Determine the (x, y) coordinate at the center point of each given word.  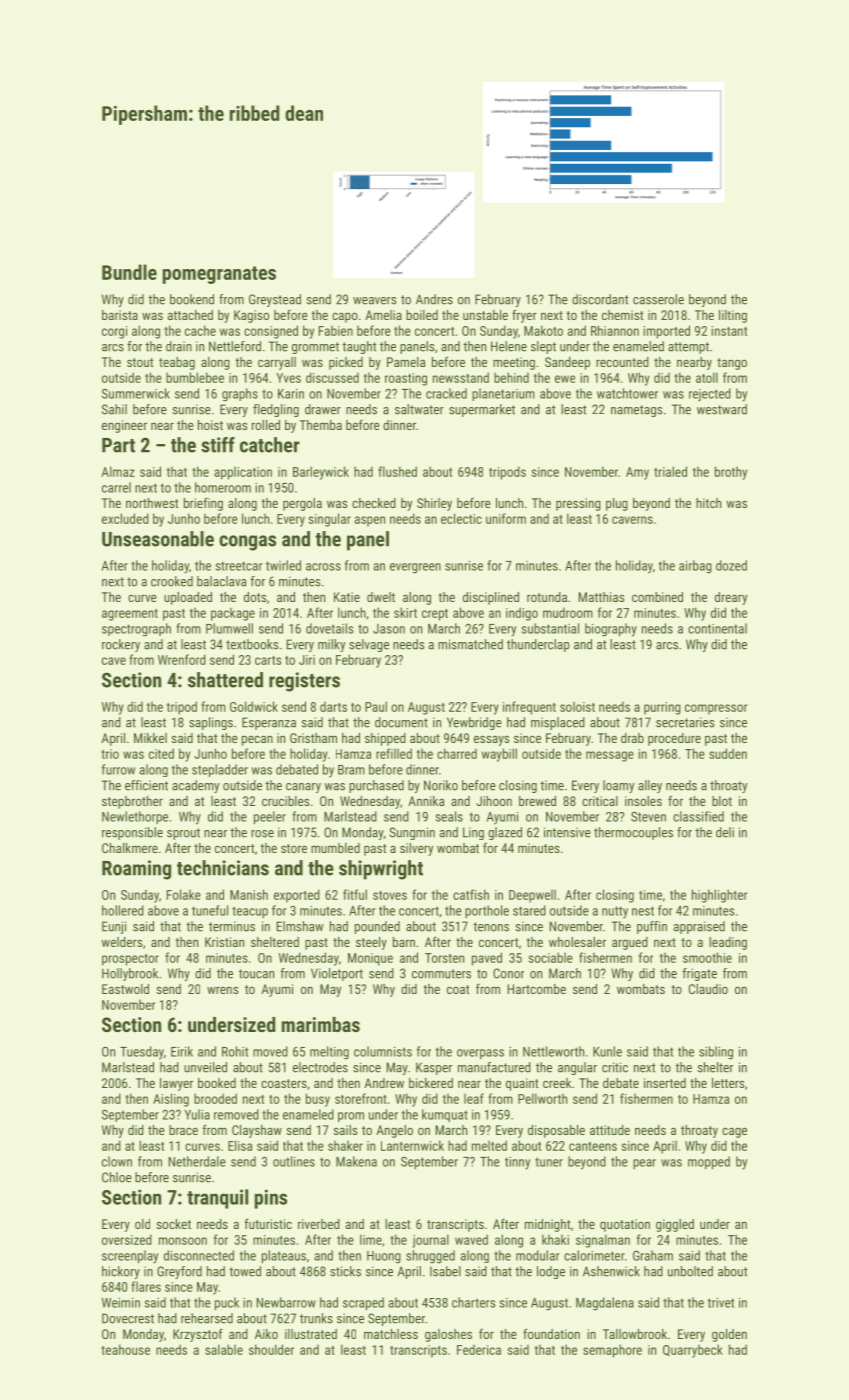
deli (725, 832)
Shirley (434, 504)
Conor (508, 973)
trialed (670, 471)
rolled (266, 425)
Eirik (182, 1051)
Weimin (121, 1303)
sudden (728, 753)
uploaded (188, 598)
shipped (385, 739)
